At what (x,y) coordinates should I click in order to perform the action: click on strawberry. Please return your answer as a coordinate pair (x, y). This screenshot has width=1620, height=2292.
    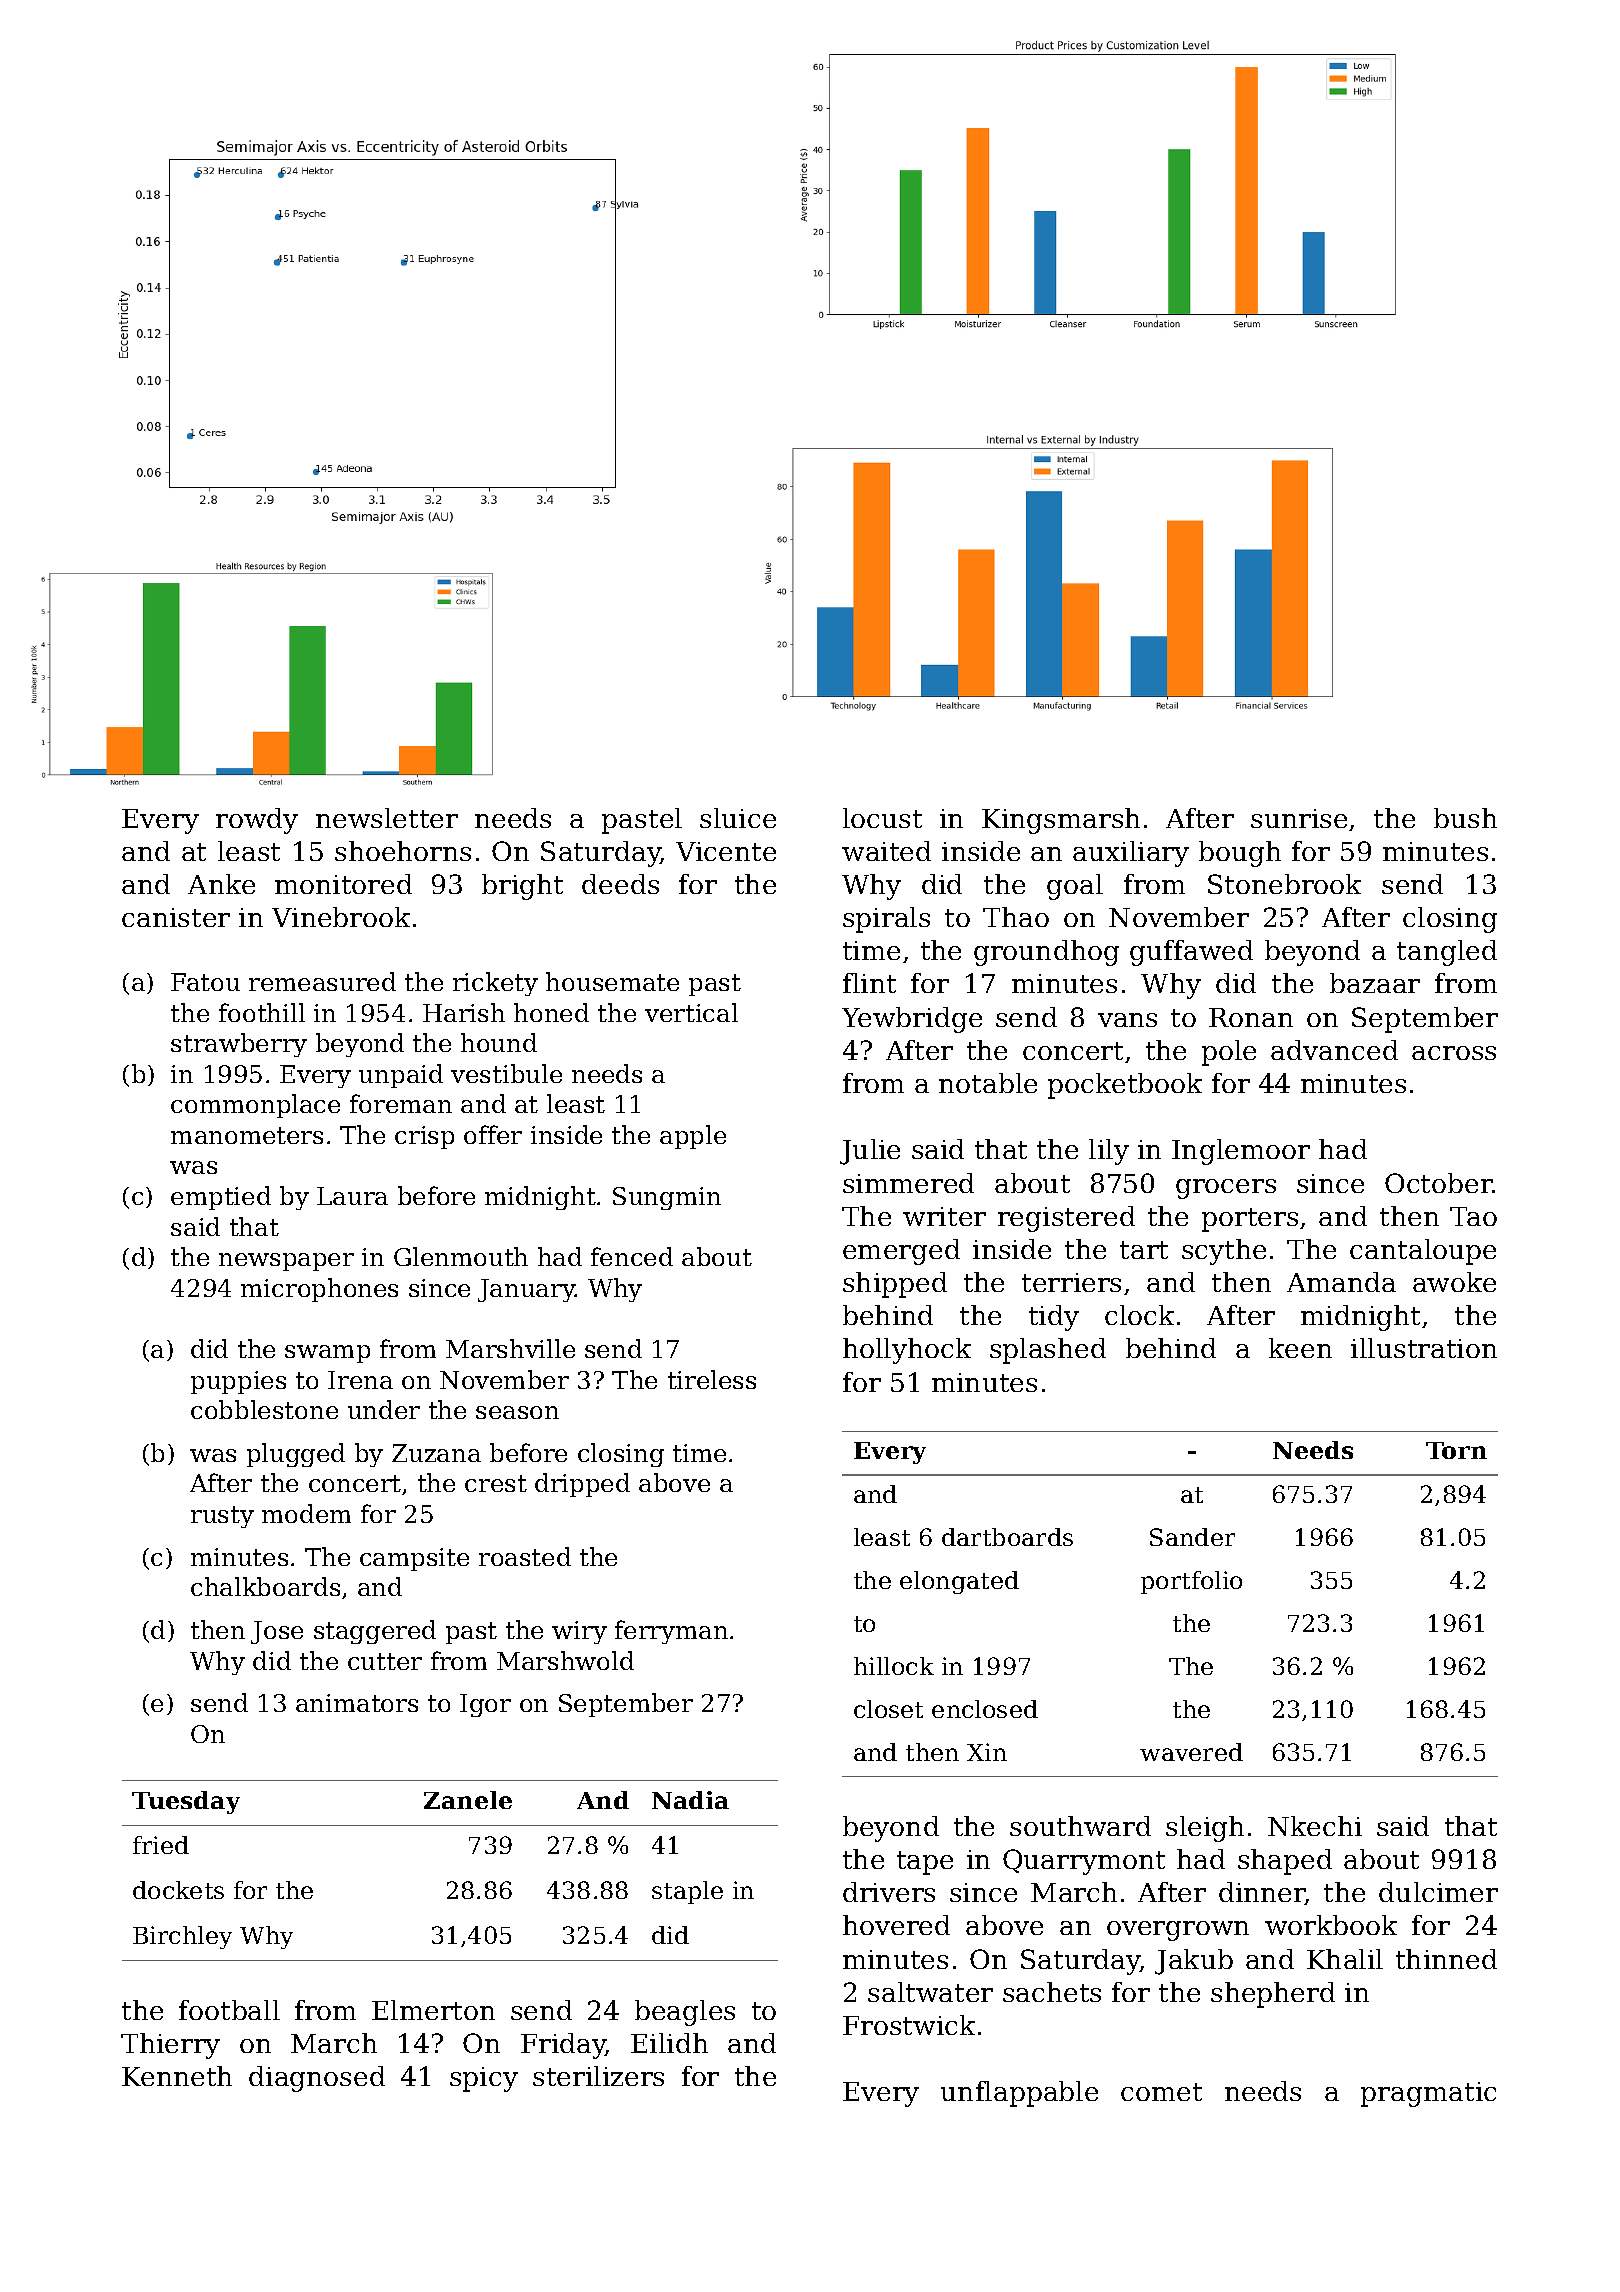
    Looking at the image, I should click on (239, 1045).
